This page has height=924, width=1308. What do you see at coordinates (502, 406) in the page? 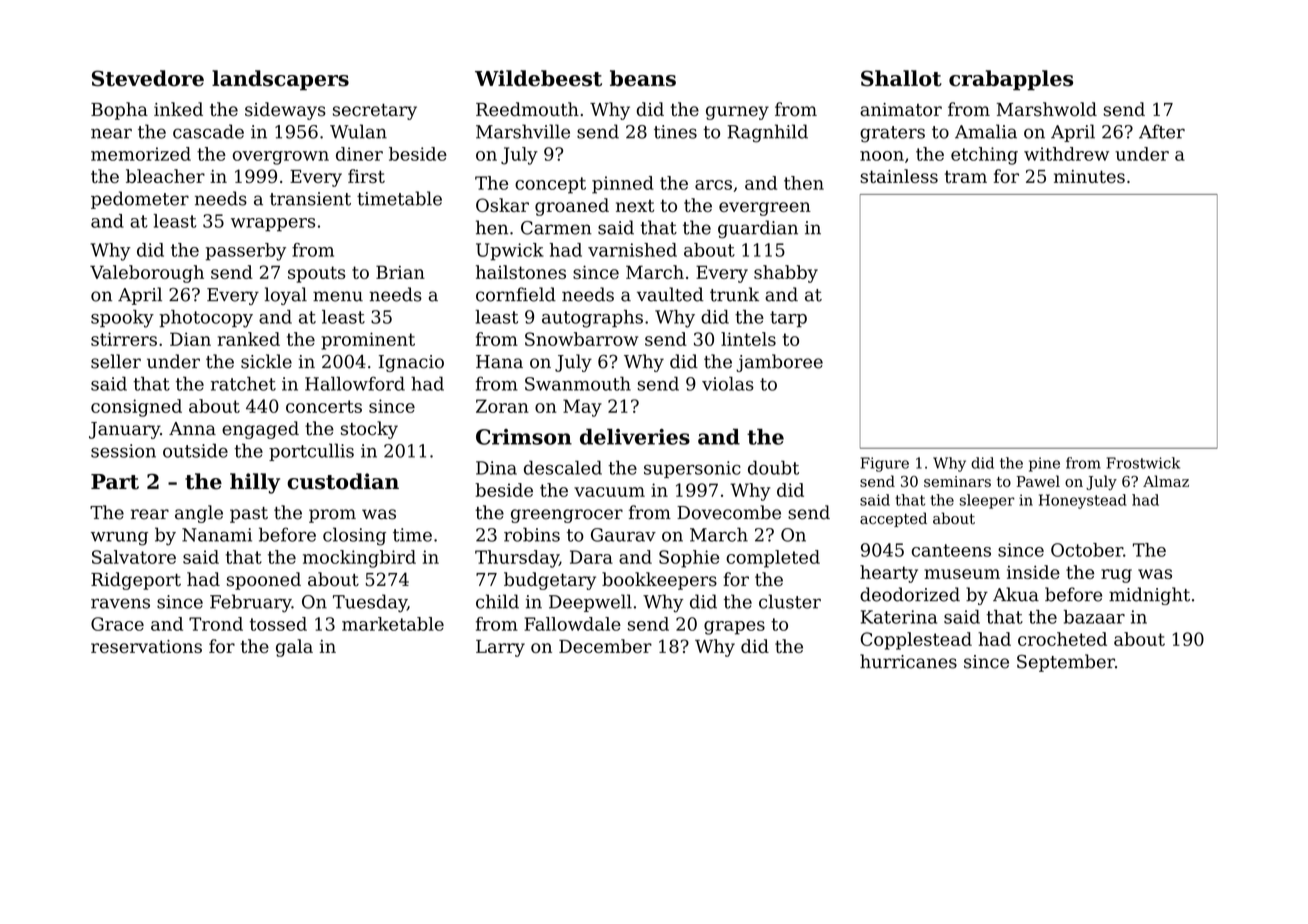
I see `Zoran` at bounding box center [502, 406].
